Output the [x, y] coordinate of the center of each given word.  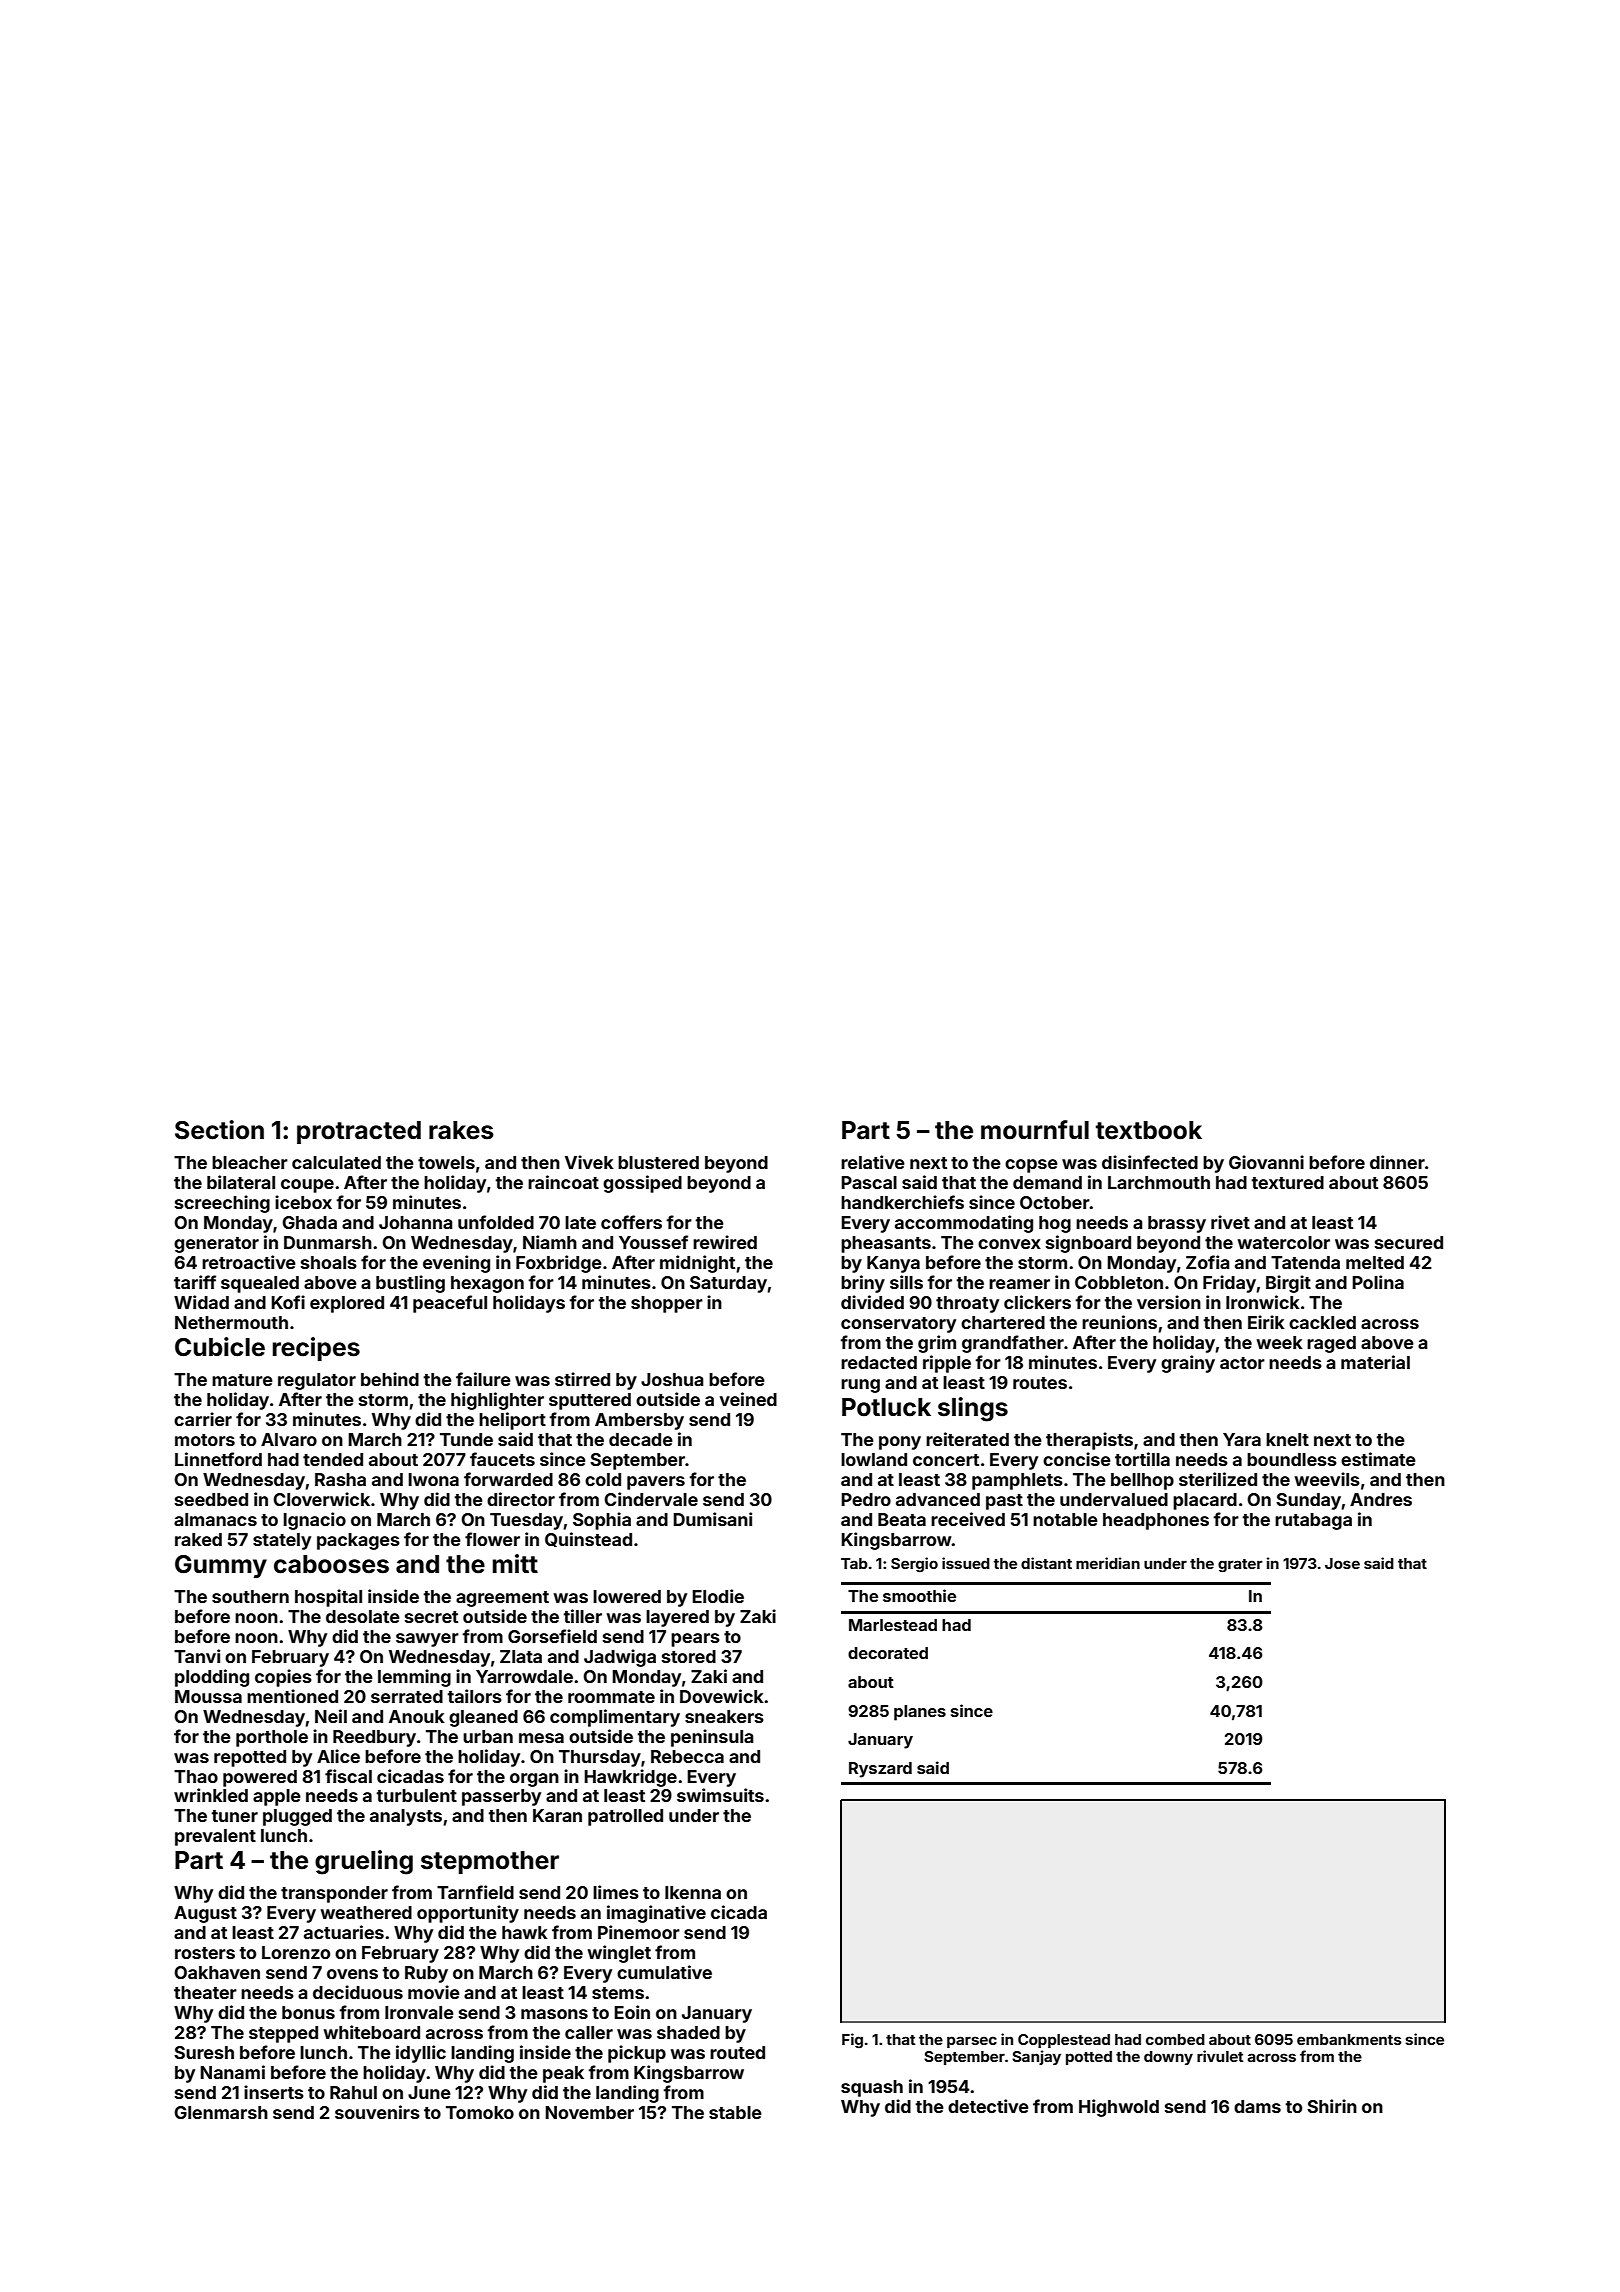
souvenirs [377, 2112]
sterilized [1218, 1479]
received [968, 1519]
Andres [1381, 1499]
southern [250, 1596]
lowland [874, 1459]
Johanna [416, 1222]
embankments [1349, 2039]
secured [1409, 1242]
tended [333, 1459]
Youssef [653, 1242]
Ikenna [693, 1892]
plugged [297, 1817]
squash [872, 2088]
